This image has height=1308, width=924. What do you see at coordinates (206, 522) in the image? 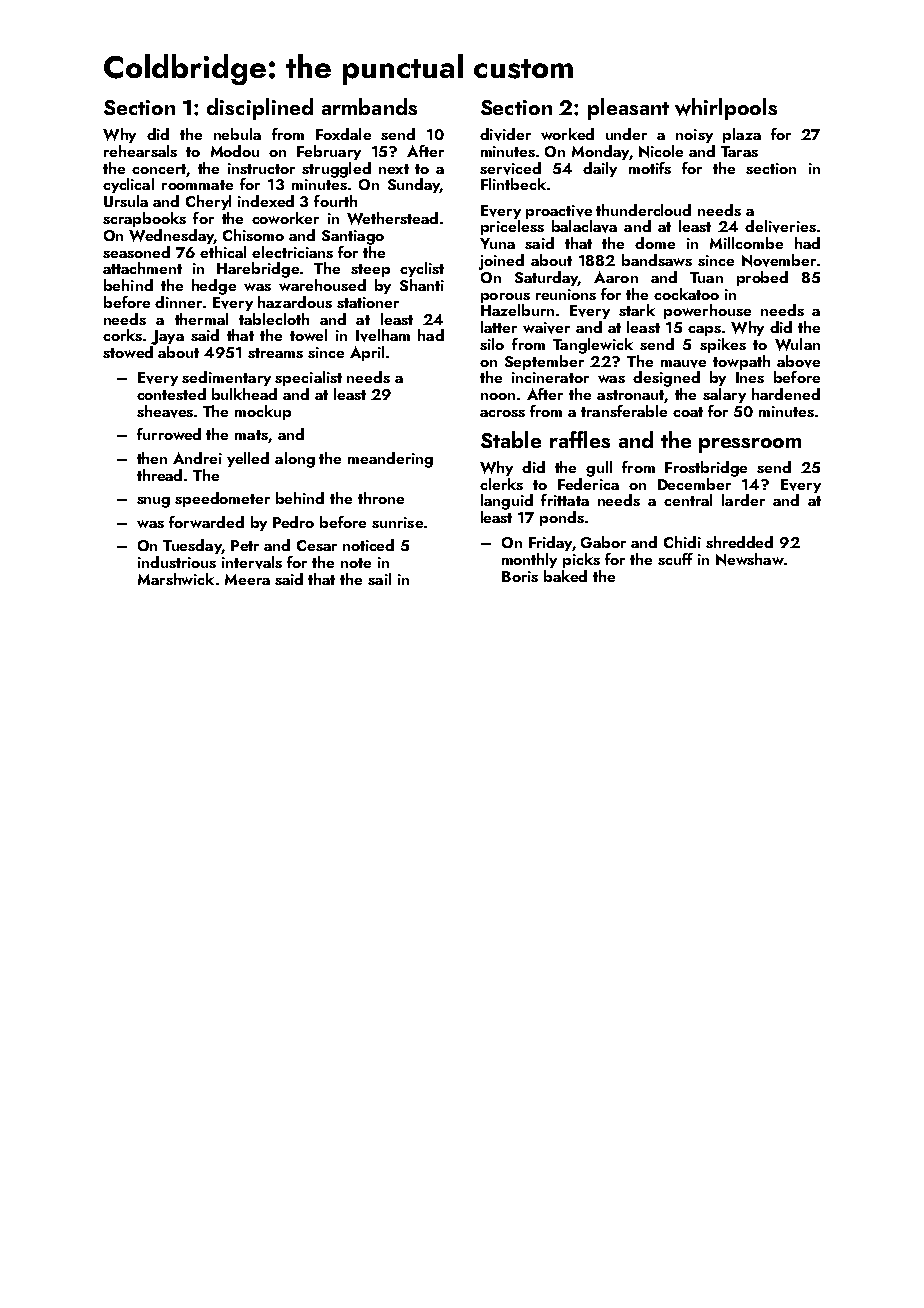
I see `forwarded` at bounding box center [206, 522].
